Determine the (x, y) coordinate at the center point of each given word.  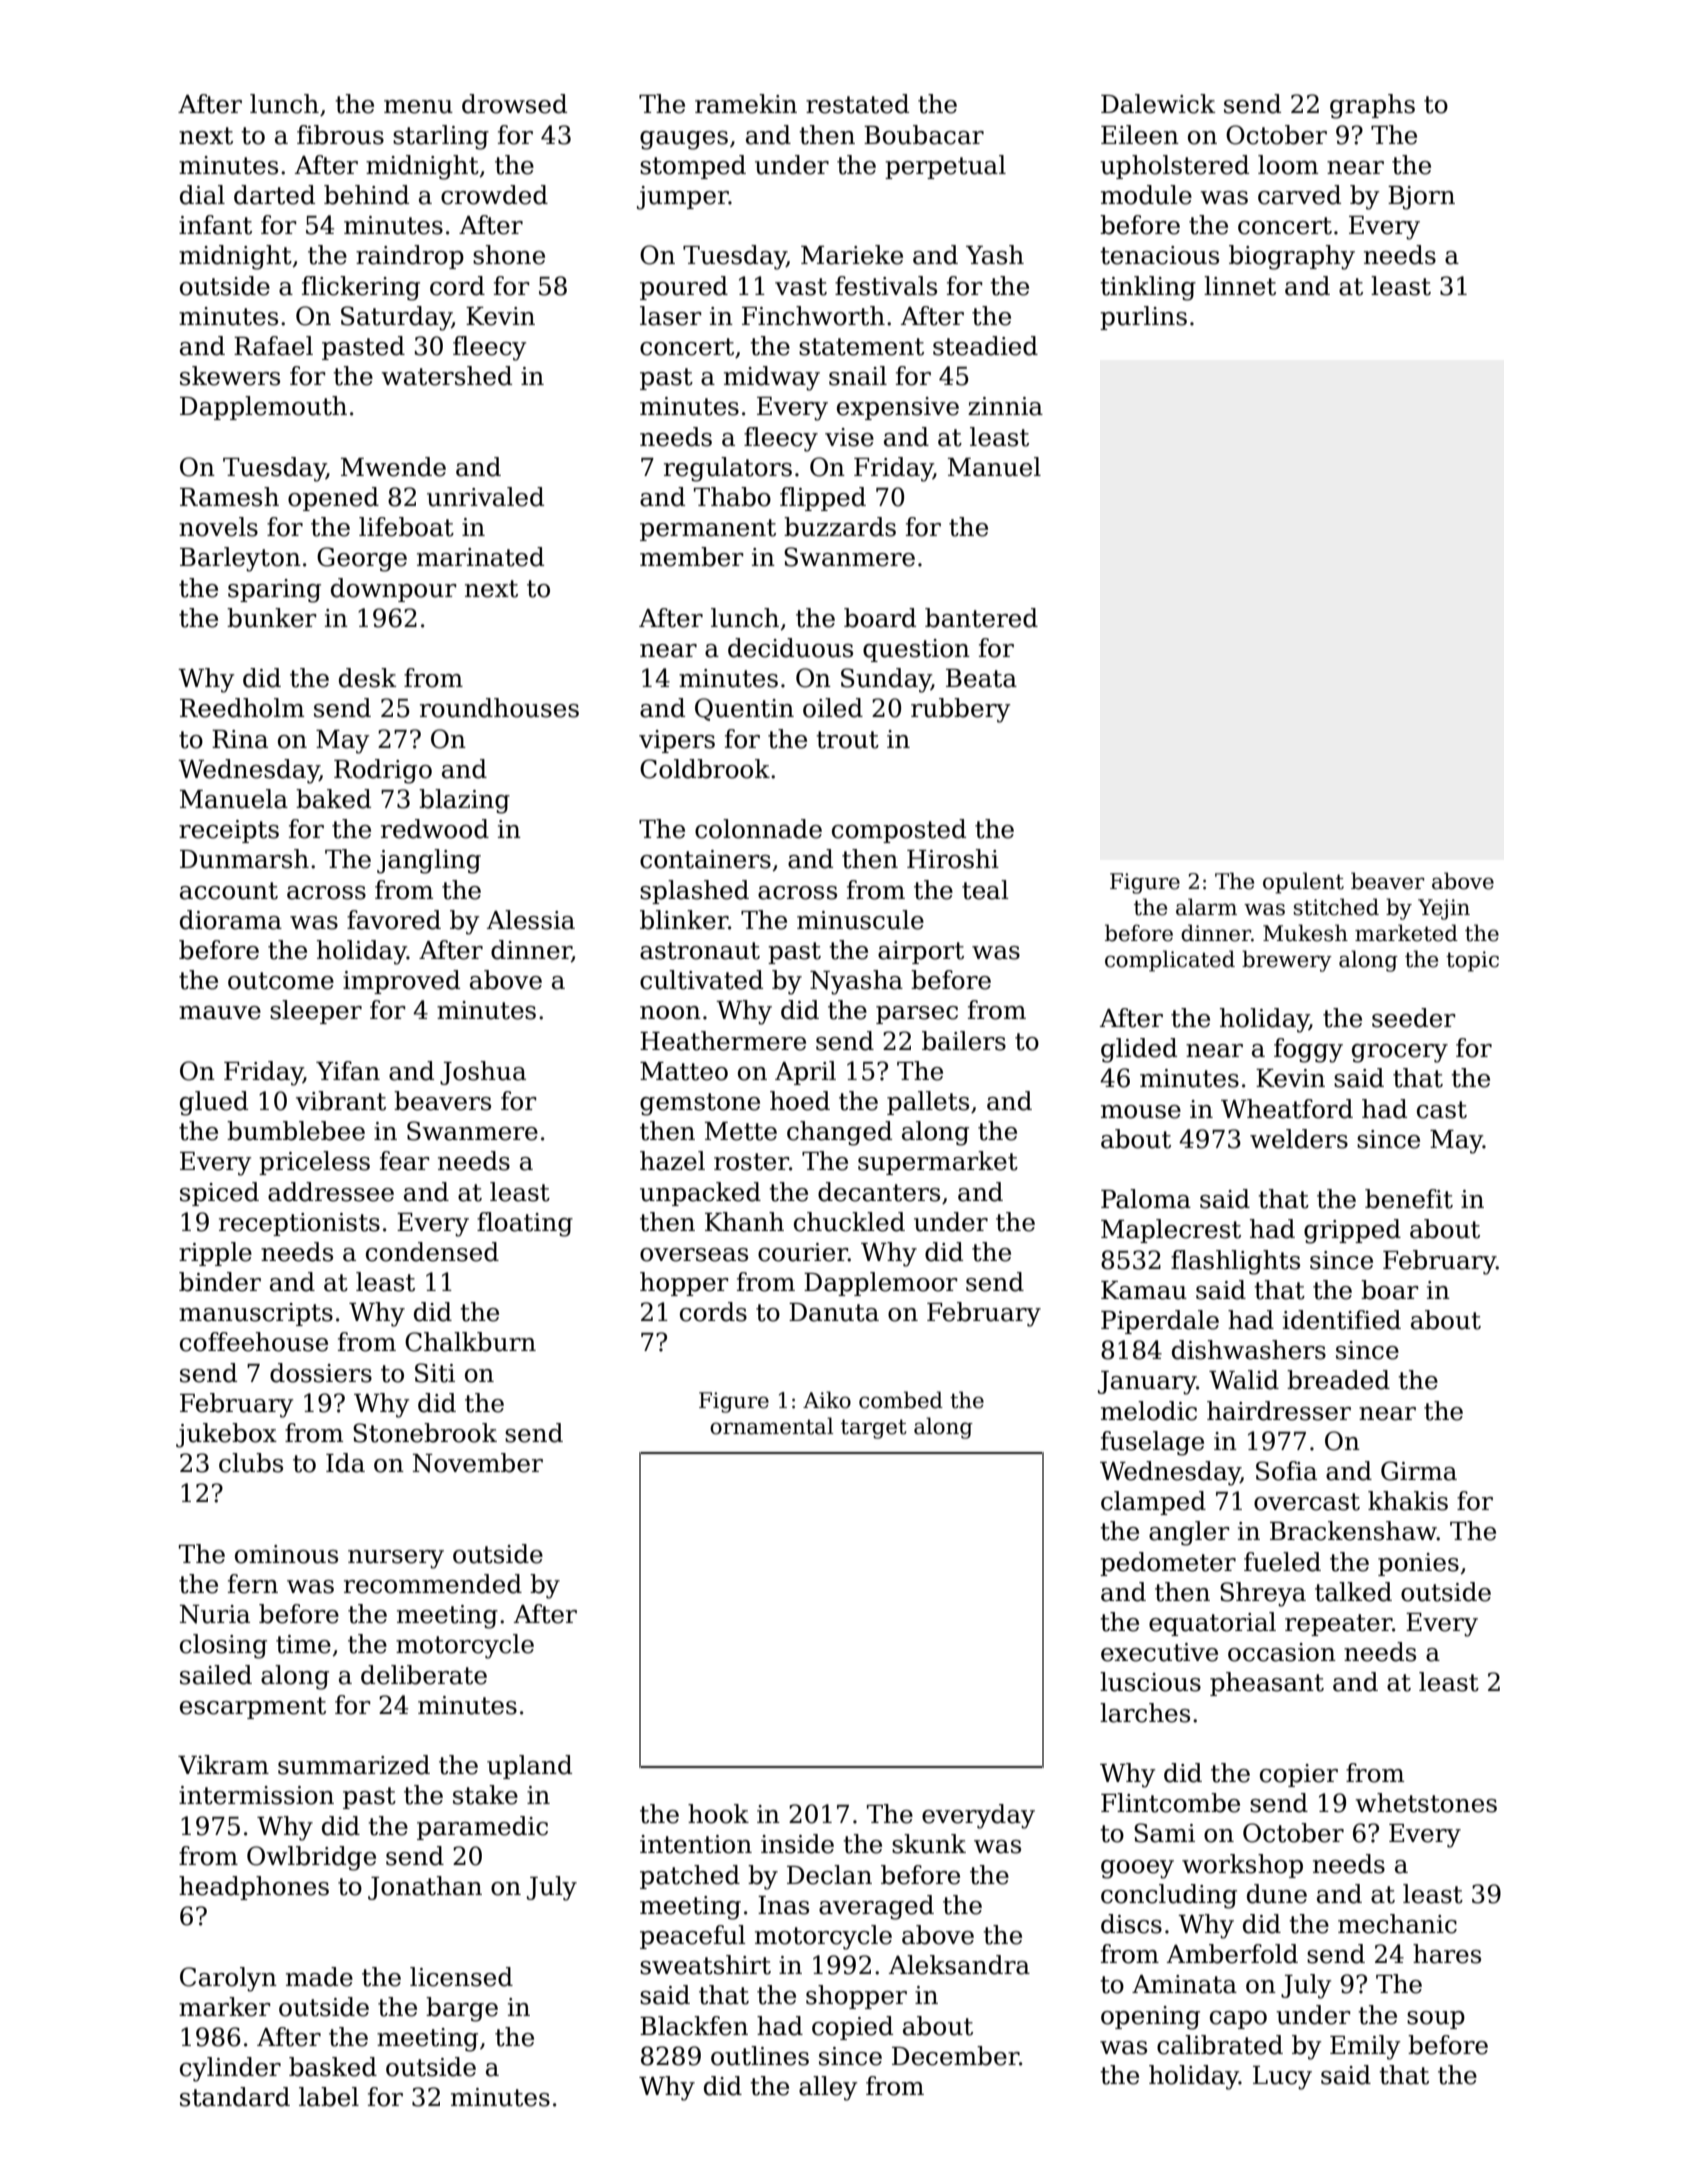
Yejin (1444, 909)
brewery (1287, 961)
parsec (917, 1015)
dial (202, 195)
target (874, 1429)
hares (1447, 1954)
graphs (1372, 106)
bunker (272, 618)
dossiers (321, 1373)
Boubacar (924, 135)
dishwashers (1249, 1350)
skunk (929, 1844)
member (692, 557)
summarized (354, 1765)
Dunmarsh (244, 859)
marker (225, 2007)
